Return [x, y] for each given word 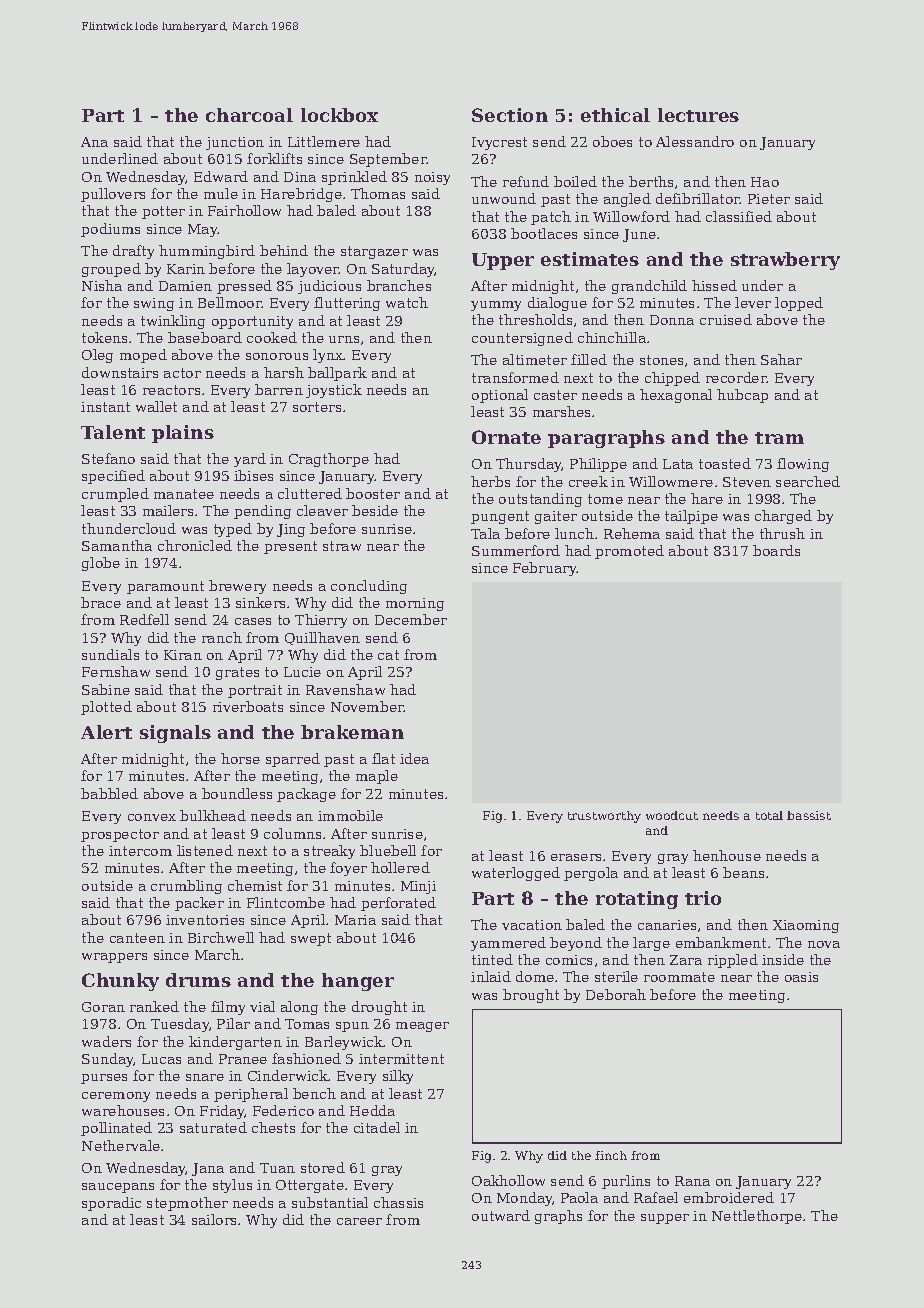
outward [501, 1215]
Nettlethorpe [757, 1217]
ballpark [337, 374]
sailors [214, 1219]
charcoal [249, 115]
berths [651, 181]
